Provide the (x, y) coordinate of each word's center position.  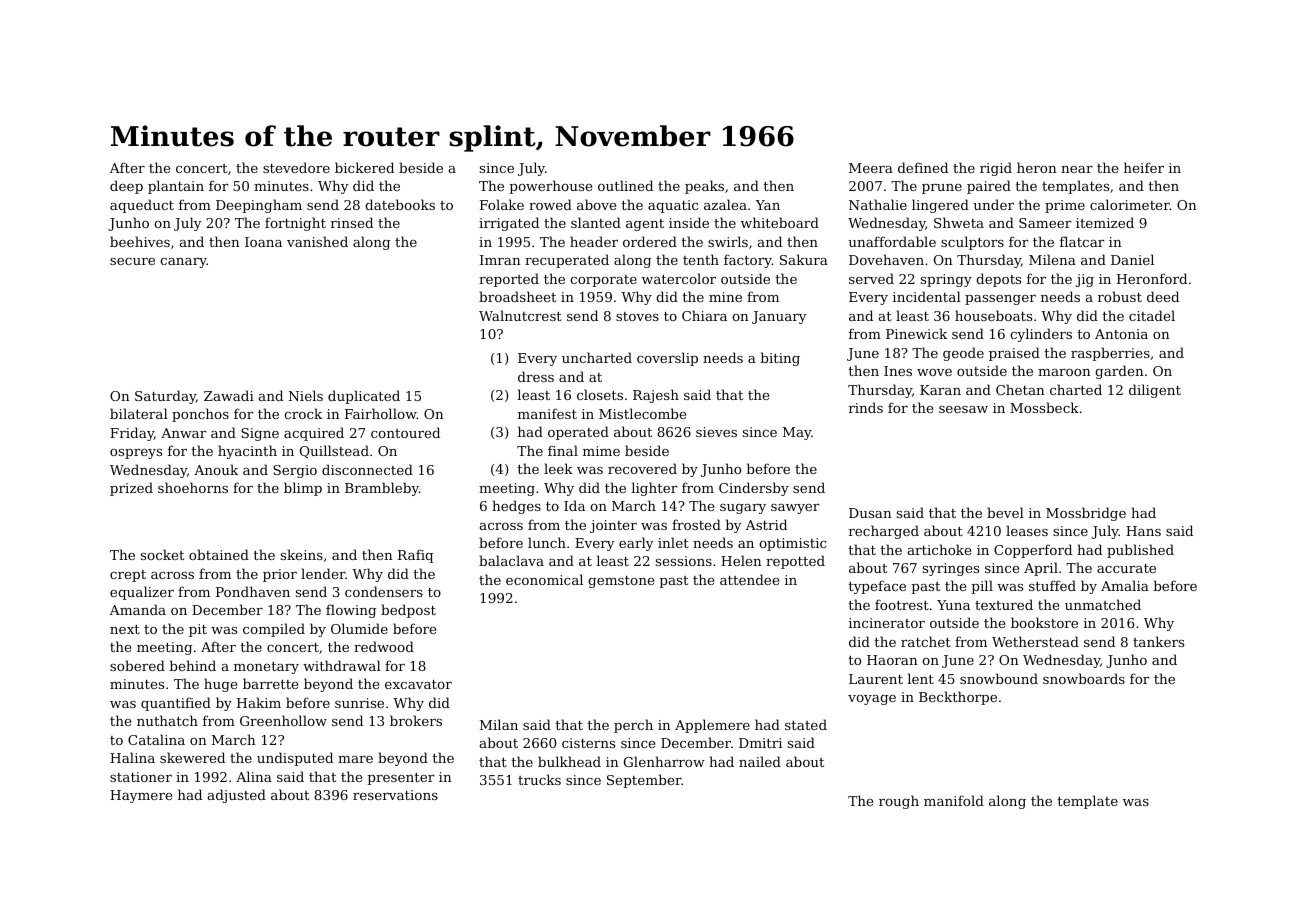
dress (536, 376)
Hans (1143, 531)
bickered (364, 167)
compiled (274, 630)
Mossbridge (1086, 514)
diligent (1155, 391)
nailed (760, 761)
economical (544, 579)
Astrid (766, 524)
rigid (996, 169)
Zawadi (229, 395)
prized (131, 489)
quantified (176, 704)
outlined (625, 185)
